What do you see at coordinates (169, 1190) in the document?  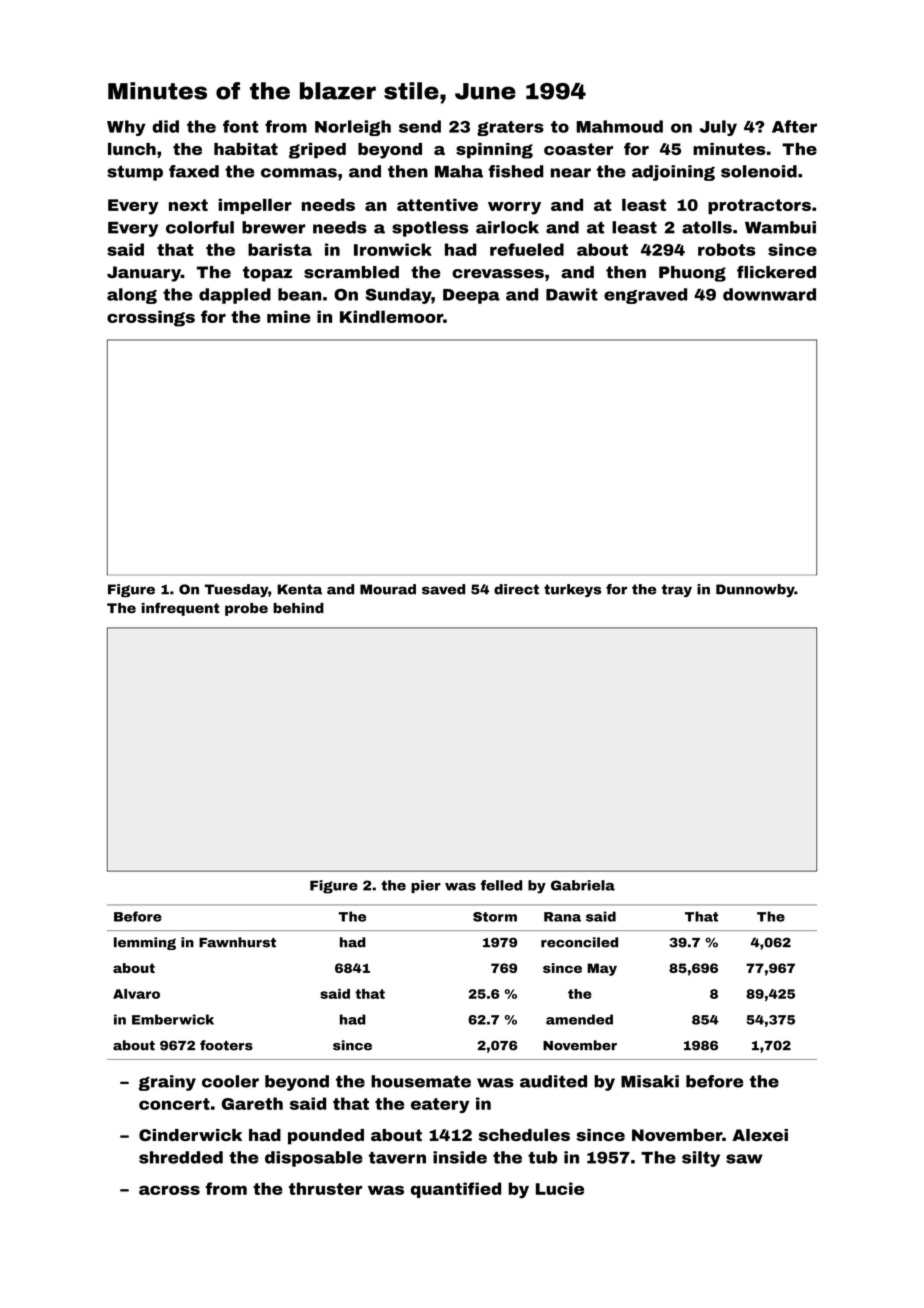 I see `across` at bounding box center [169, 1190].
